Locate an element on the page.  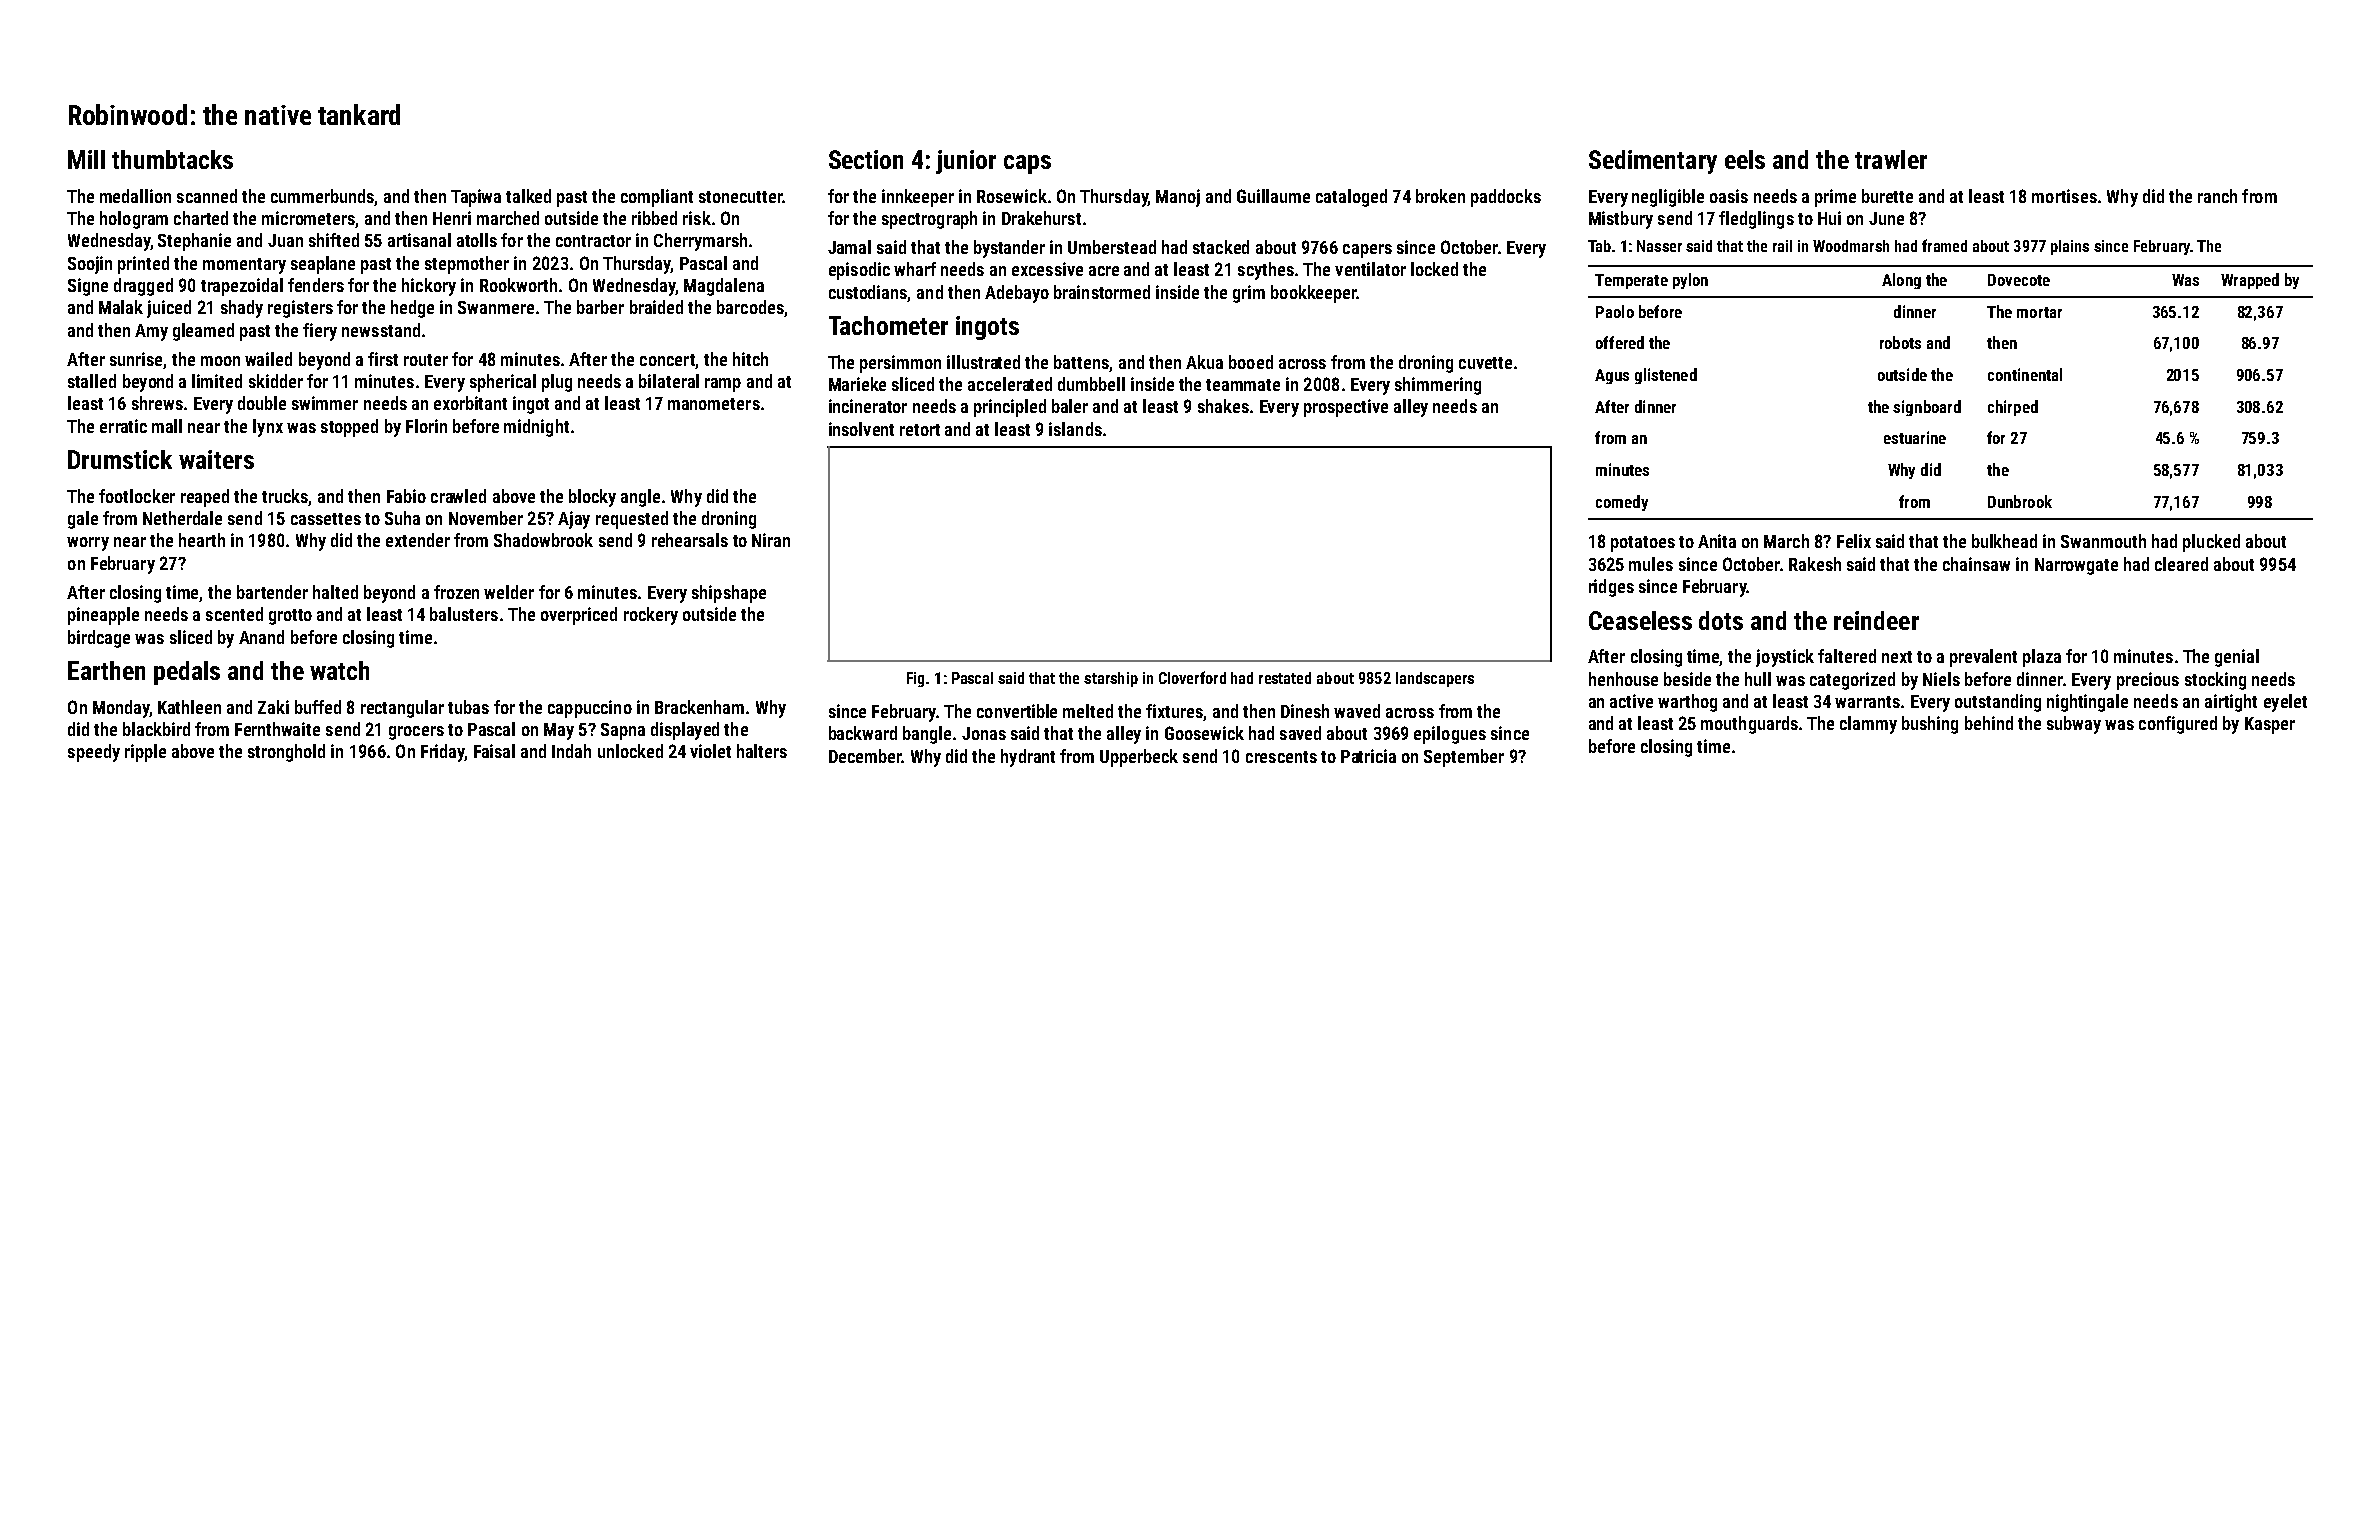
Section is located at coordinates (866, 159).
